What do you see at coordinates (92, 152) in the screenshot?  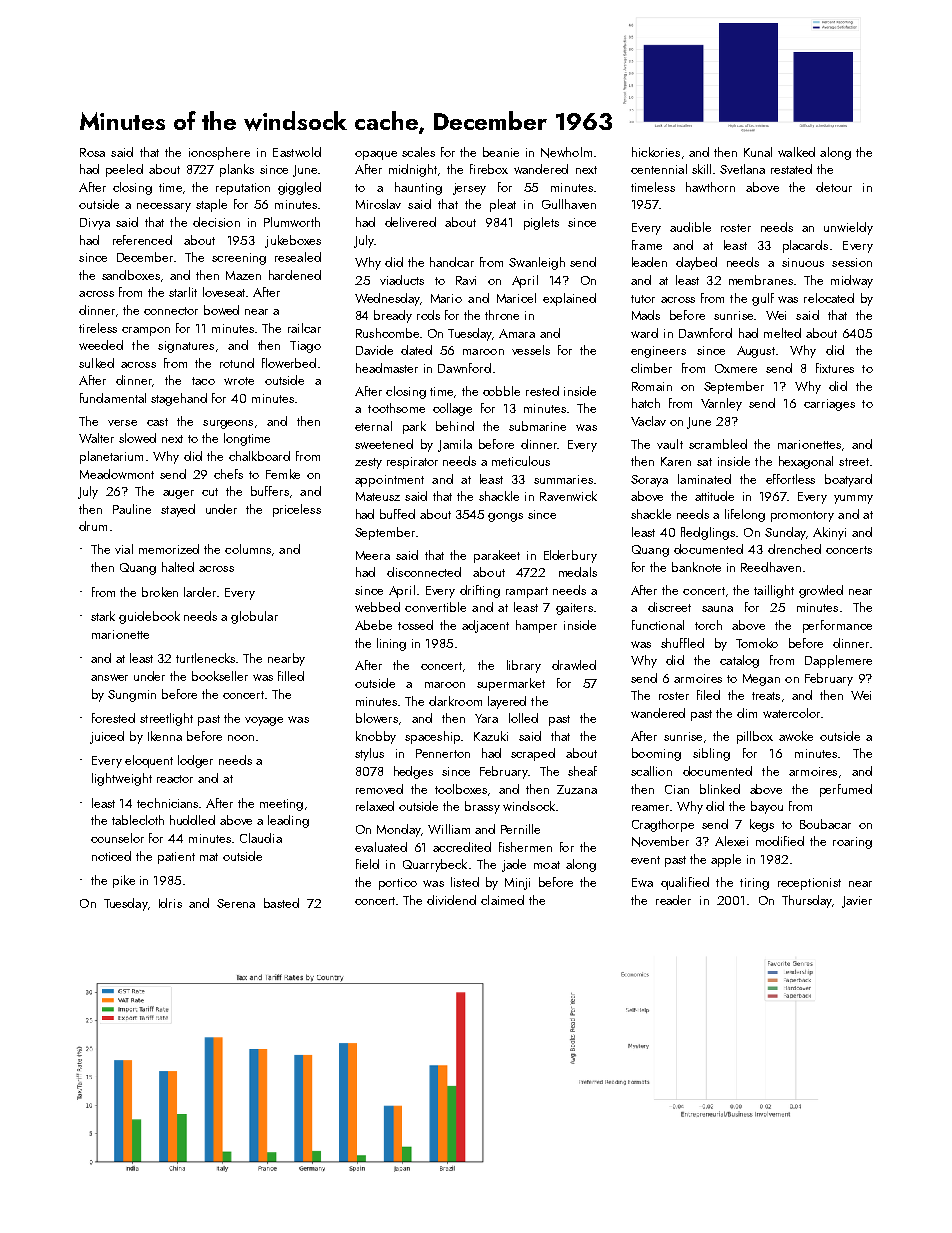 I see `Rosa` at bounding box center [92, 152].
